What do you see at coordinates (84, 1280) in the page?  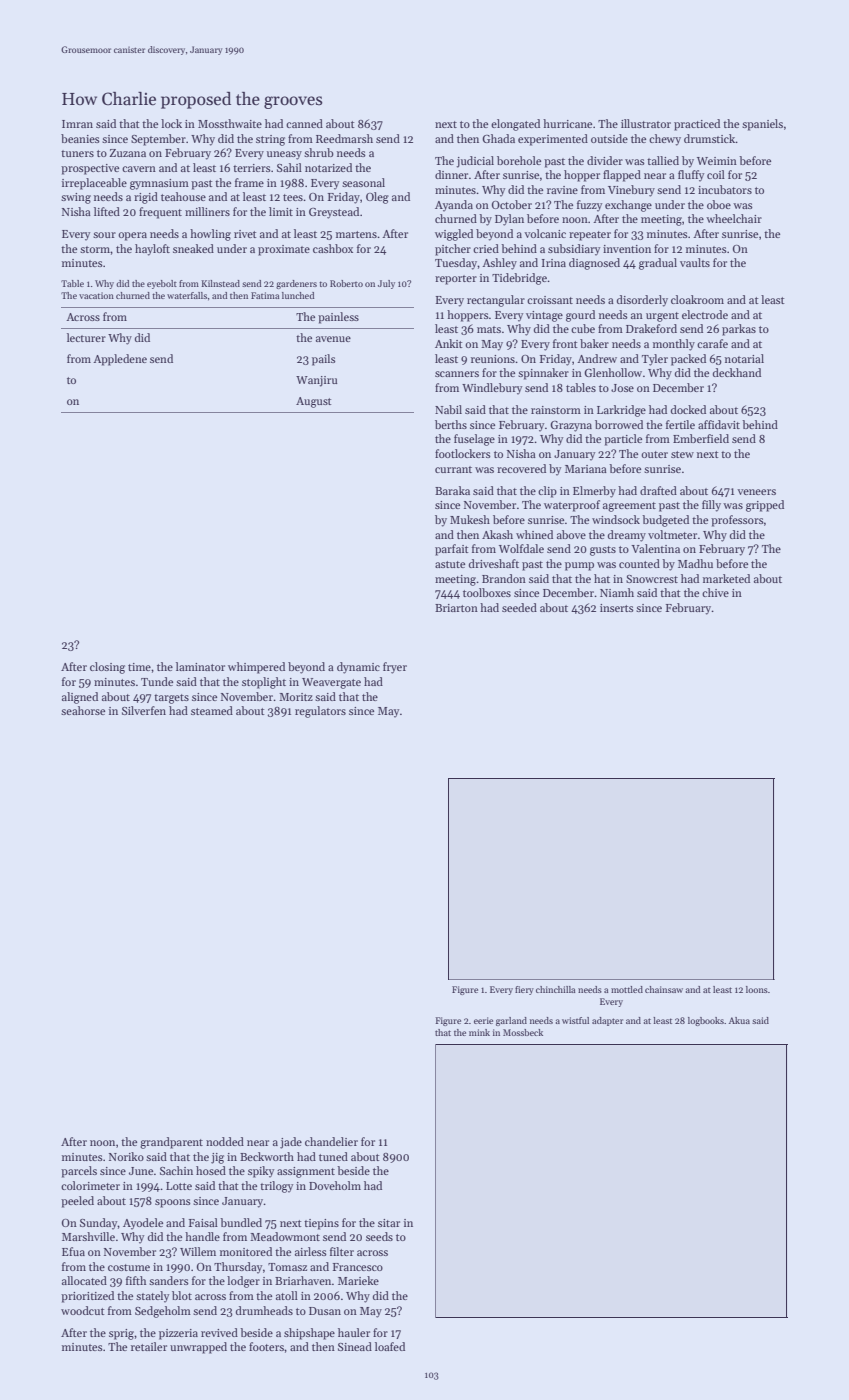 I see `allocated` at bounding box center [84, 1280].
